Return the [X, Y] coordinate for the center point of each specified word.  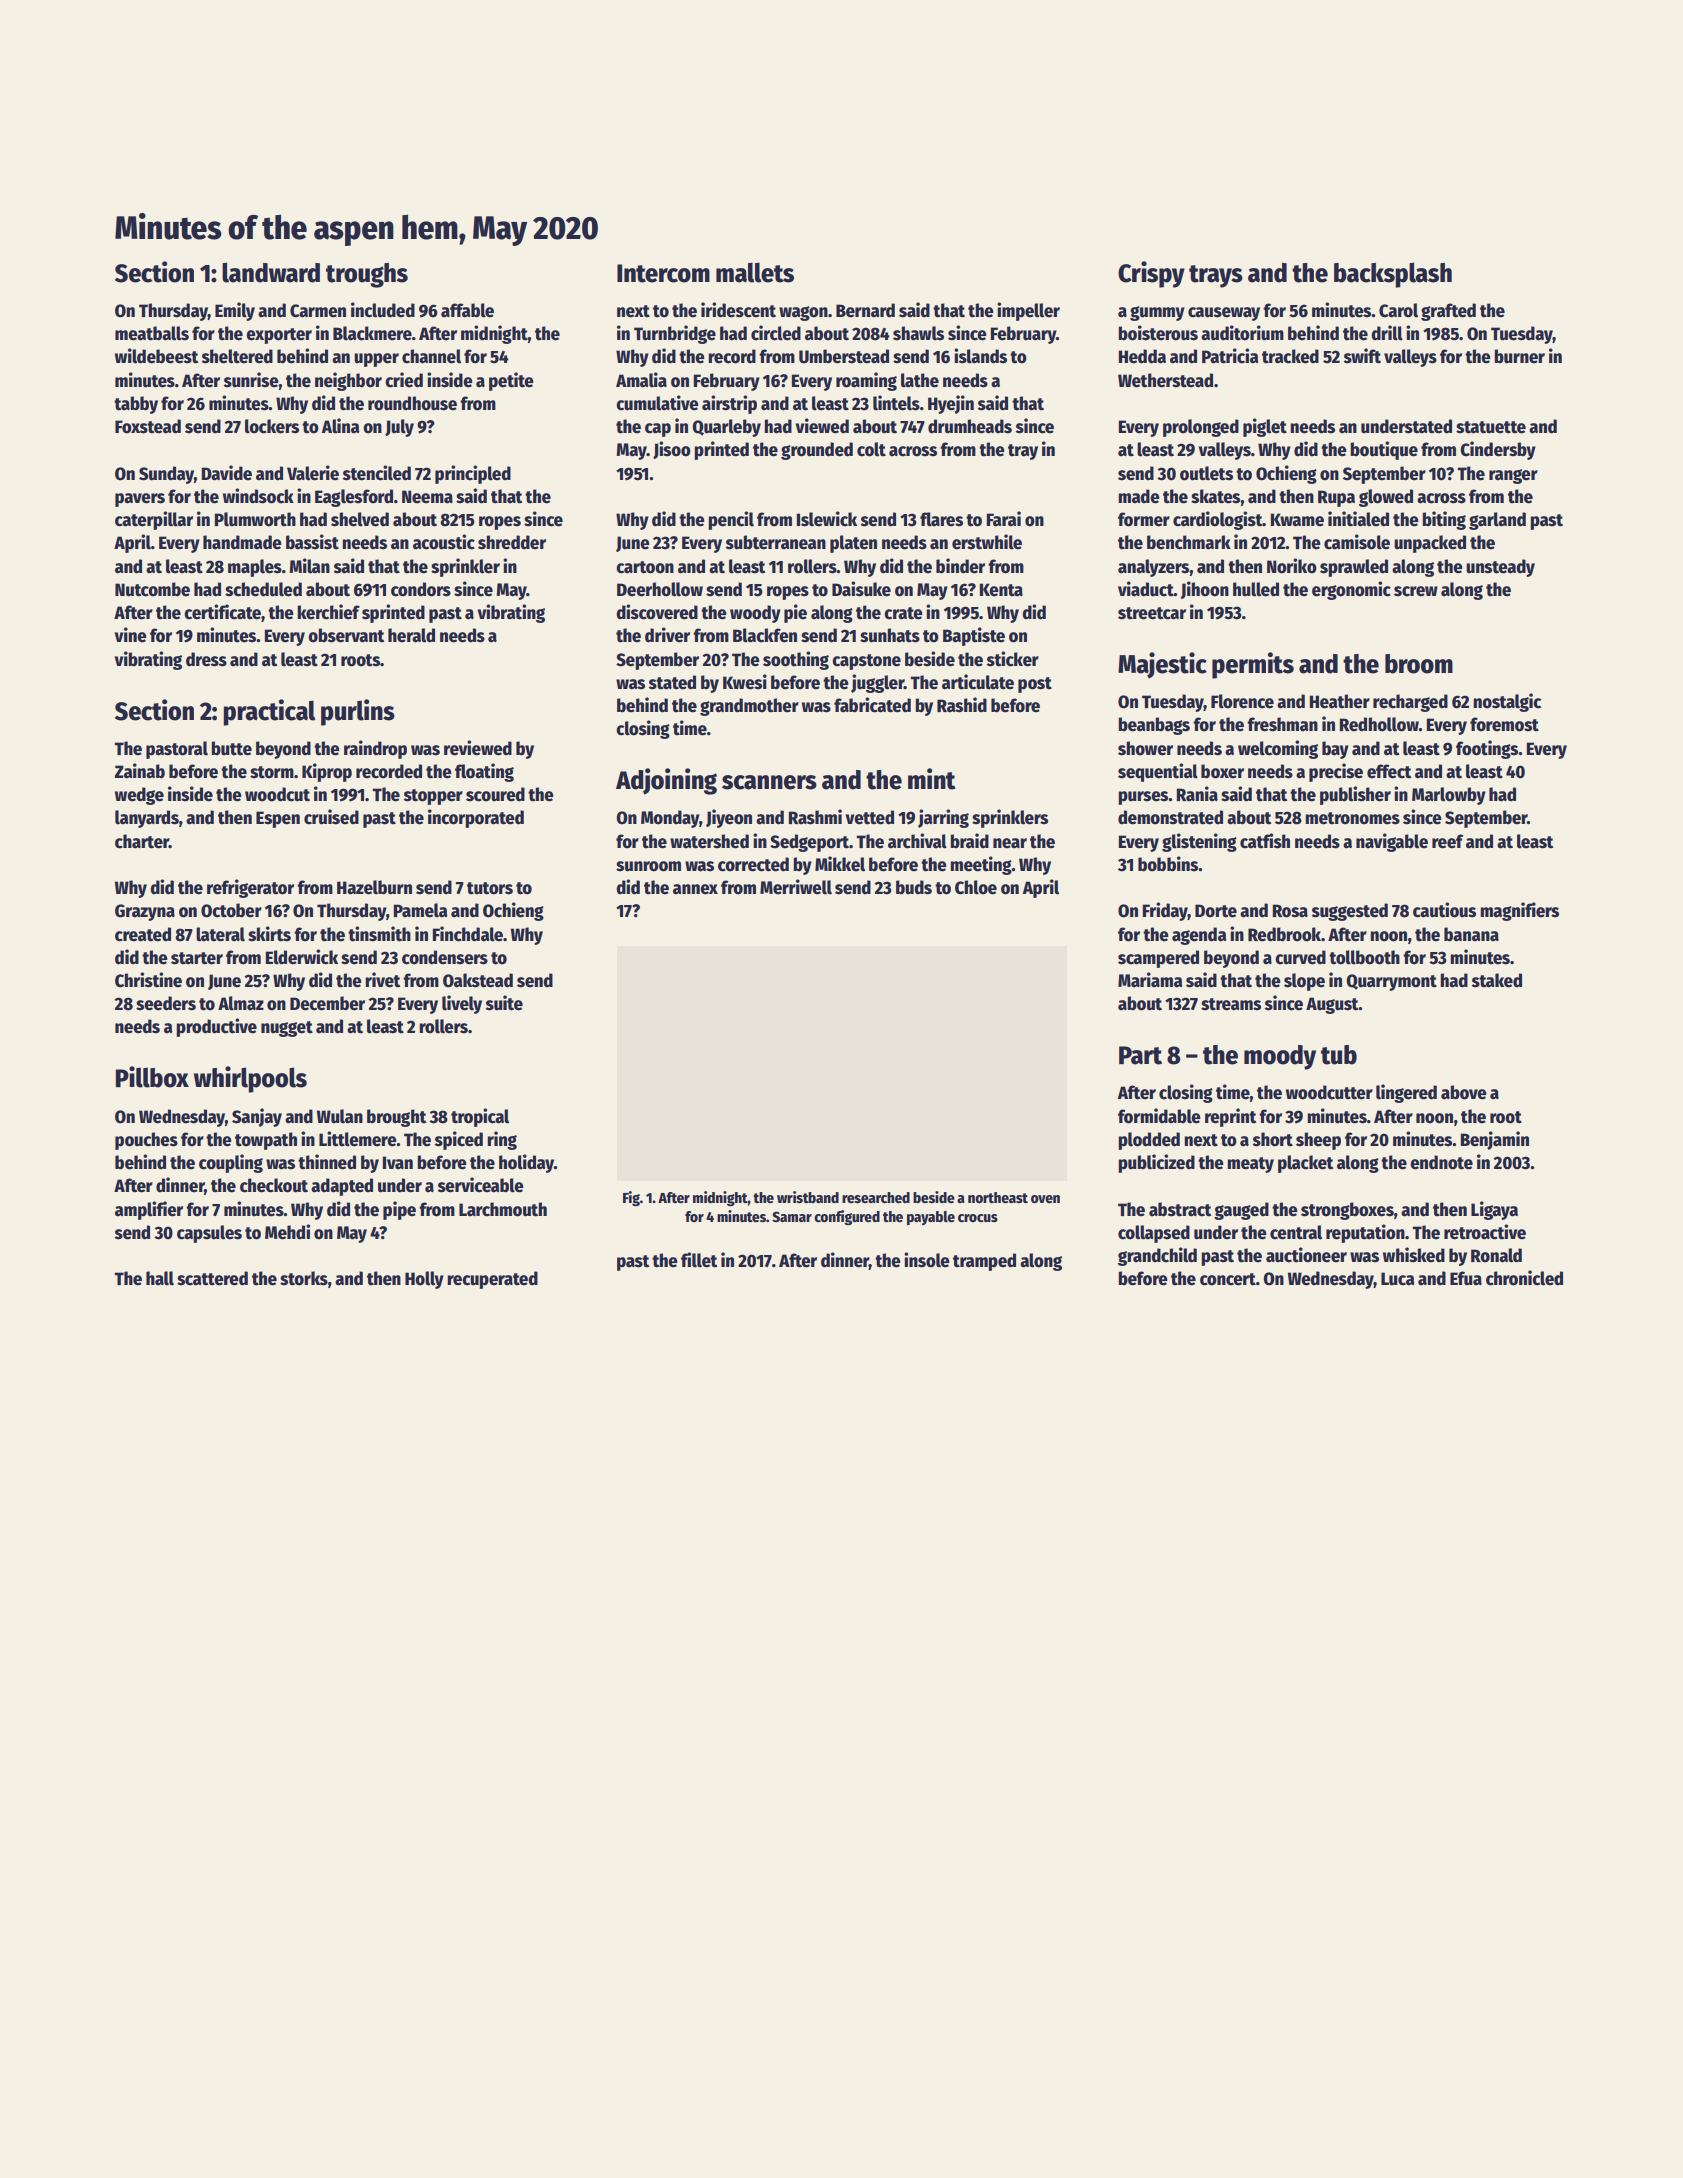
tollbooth [1364, 957]
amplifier [149, 1210]
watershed [709, 841]
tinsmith [379, 934]
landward [271, 272]
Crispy [1151, 274]
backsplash [1393, 275]
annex [695, 889]
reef [1448, 841]
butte [231, 748]
